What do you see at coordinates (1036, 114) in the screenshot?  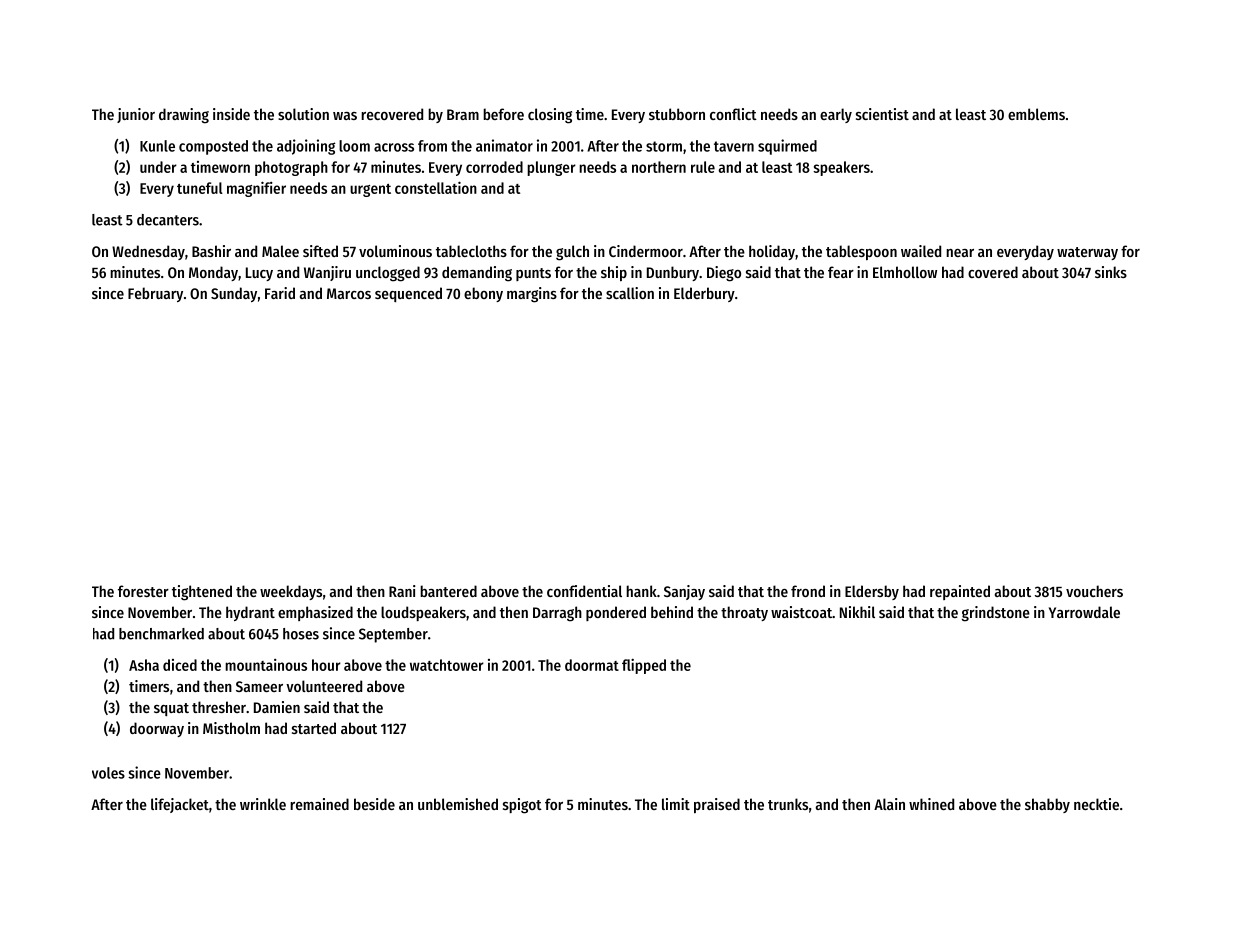 I see `emblems` at bounding box center [1036, 114].
